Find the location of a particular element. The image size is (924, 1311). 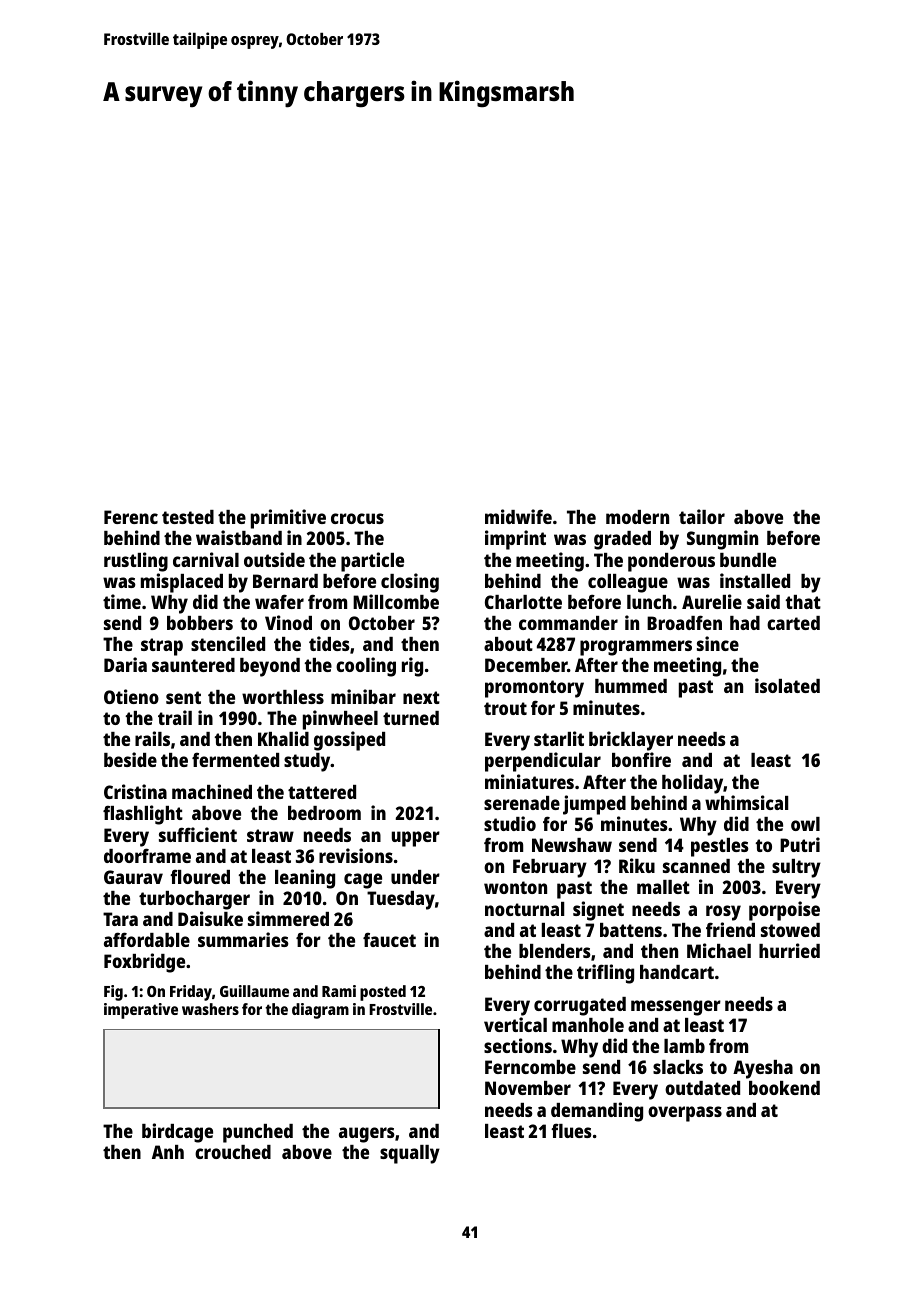

crouched is located at coordinates (233, 1152).
